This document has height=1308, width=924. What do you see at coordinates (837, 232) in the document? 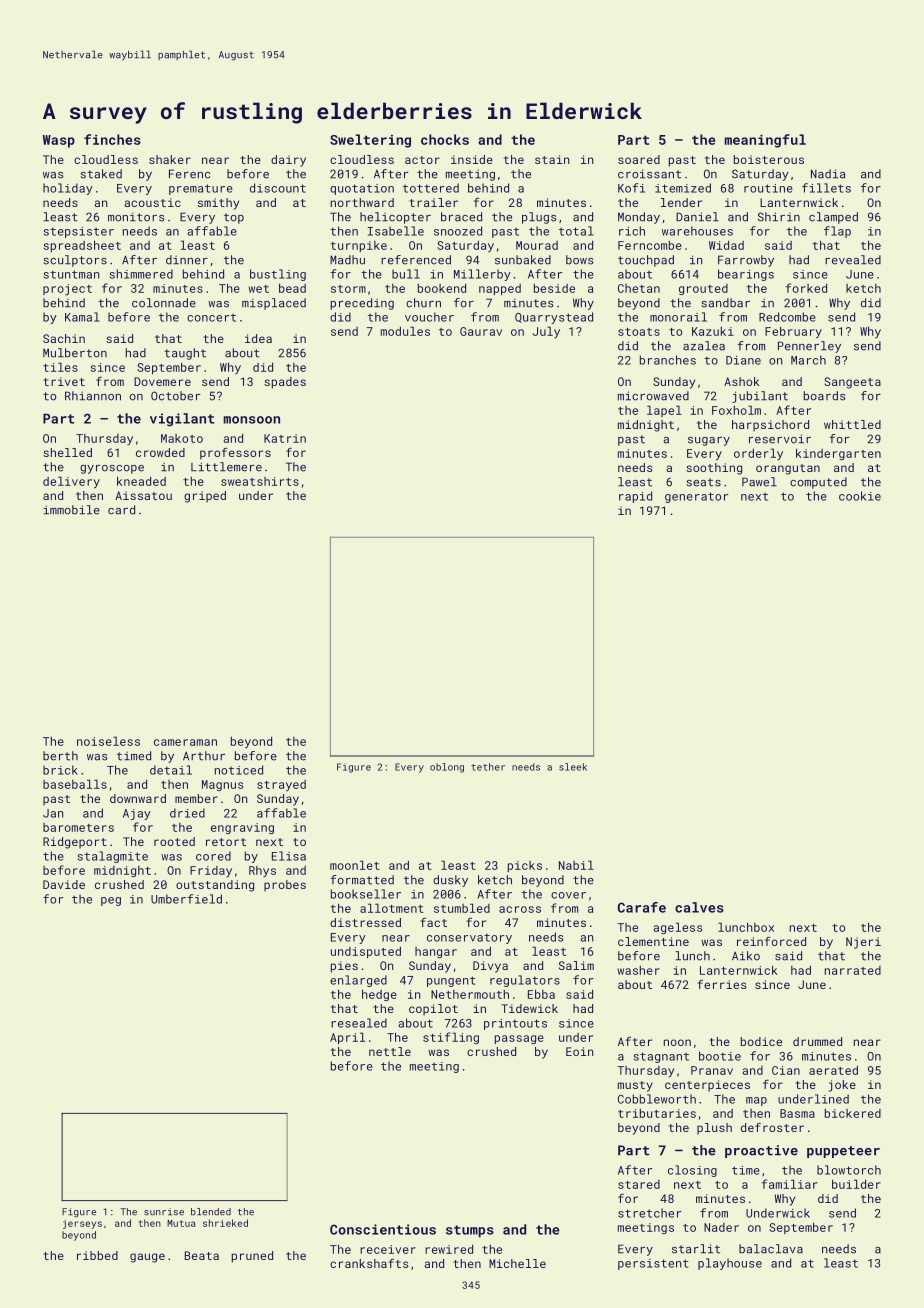
I see `flap` at bounding box center [837, 232].
